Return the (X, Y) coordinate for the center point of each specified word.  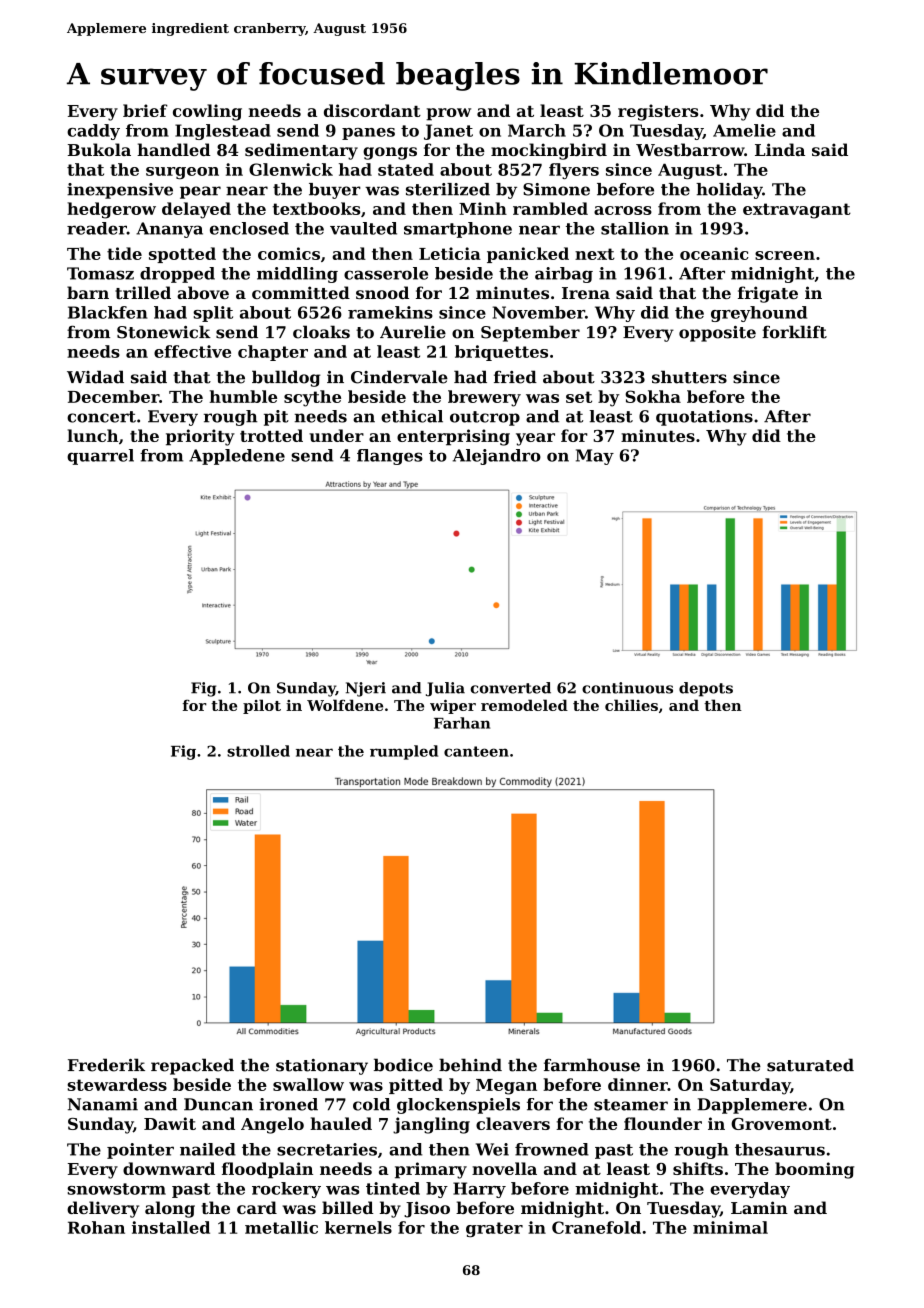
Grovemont (781, 1124)
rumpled (404, 752)
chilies (631, 705)
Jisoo (427, 1209)
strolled (258, 751)
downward (169, 1168)
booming (814, 1170)
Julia (445, 689)
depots (706, 689)
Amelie (744, 130)
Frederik (106, 1065)
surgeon (182, 173)
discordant (372, 110)
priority (200, 437)
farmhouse (592, 1065)
